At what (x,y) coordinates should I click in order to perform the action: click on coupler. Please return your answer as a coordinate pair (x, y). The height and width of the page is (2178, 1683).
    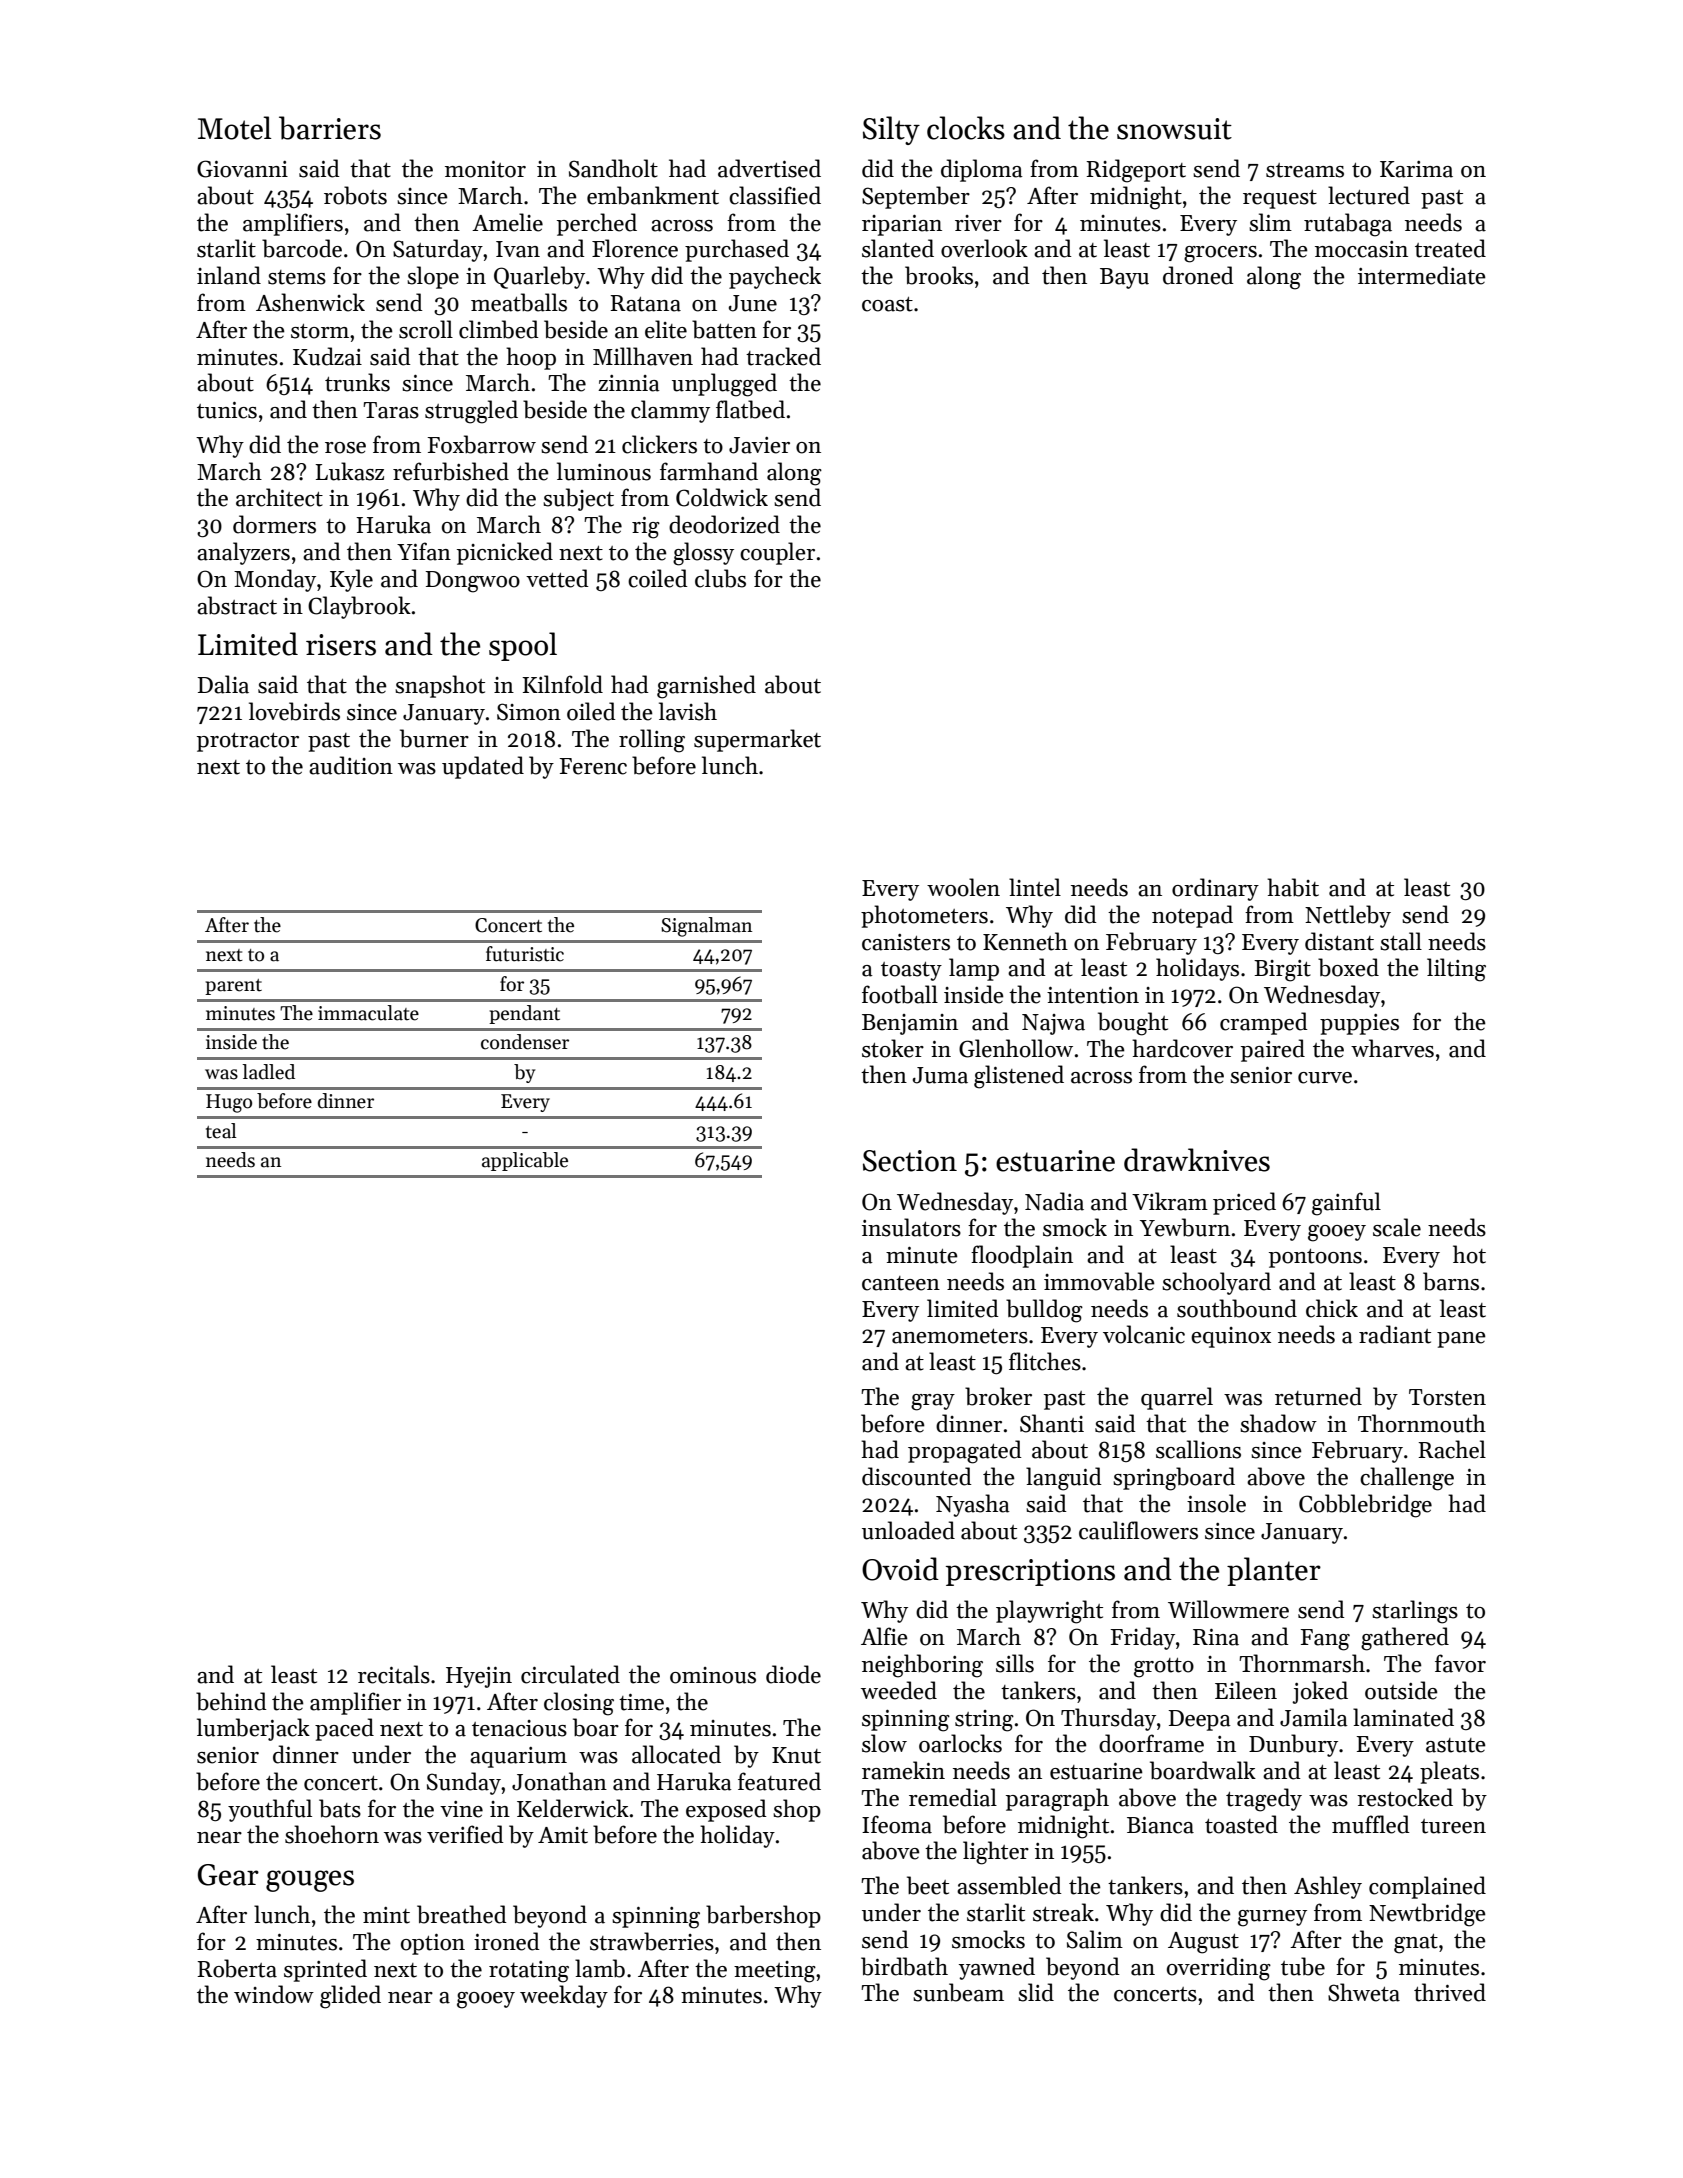
    Looking at the image, I should click on (777, 553).
